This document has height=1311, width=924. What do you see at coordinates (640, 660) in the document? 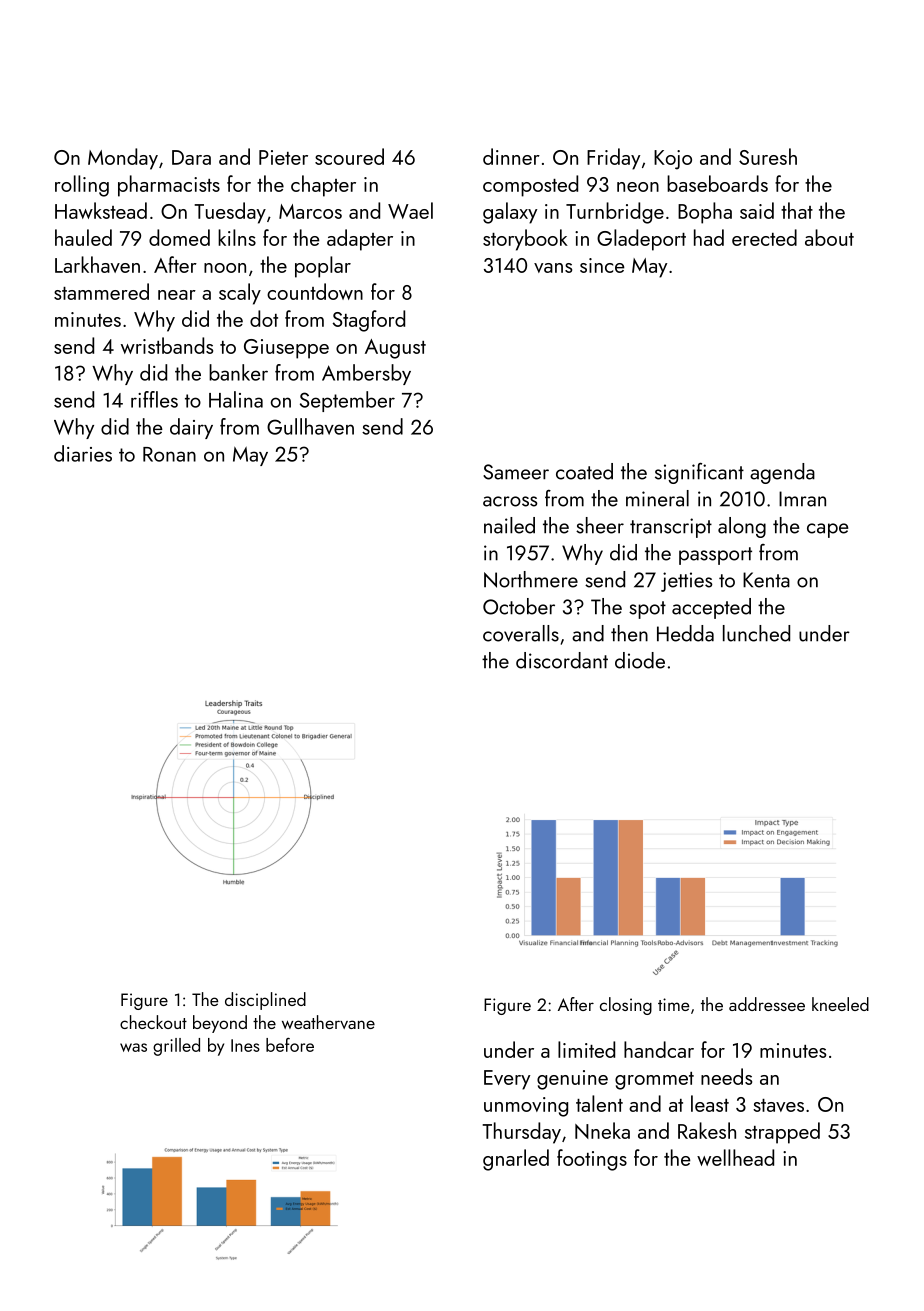
I see `diode` at bounding box center [640, 660].
